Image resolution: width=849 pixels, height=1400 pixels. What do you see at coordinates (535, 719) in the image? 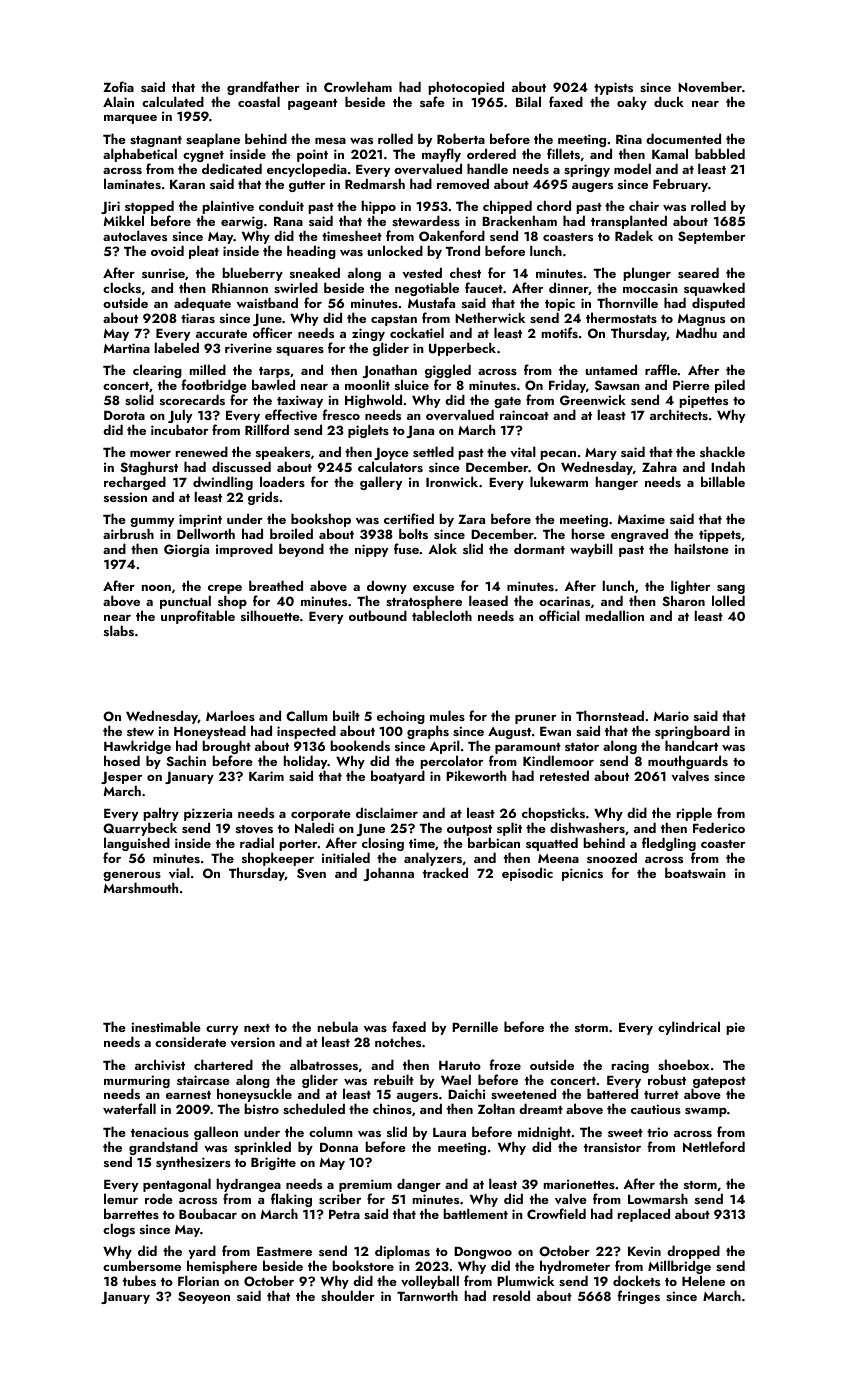
I see `pruner` at bounding box center [535, 719].
